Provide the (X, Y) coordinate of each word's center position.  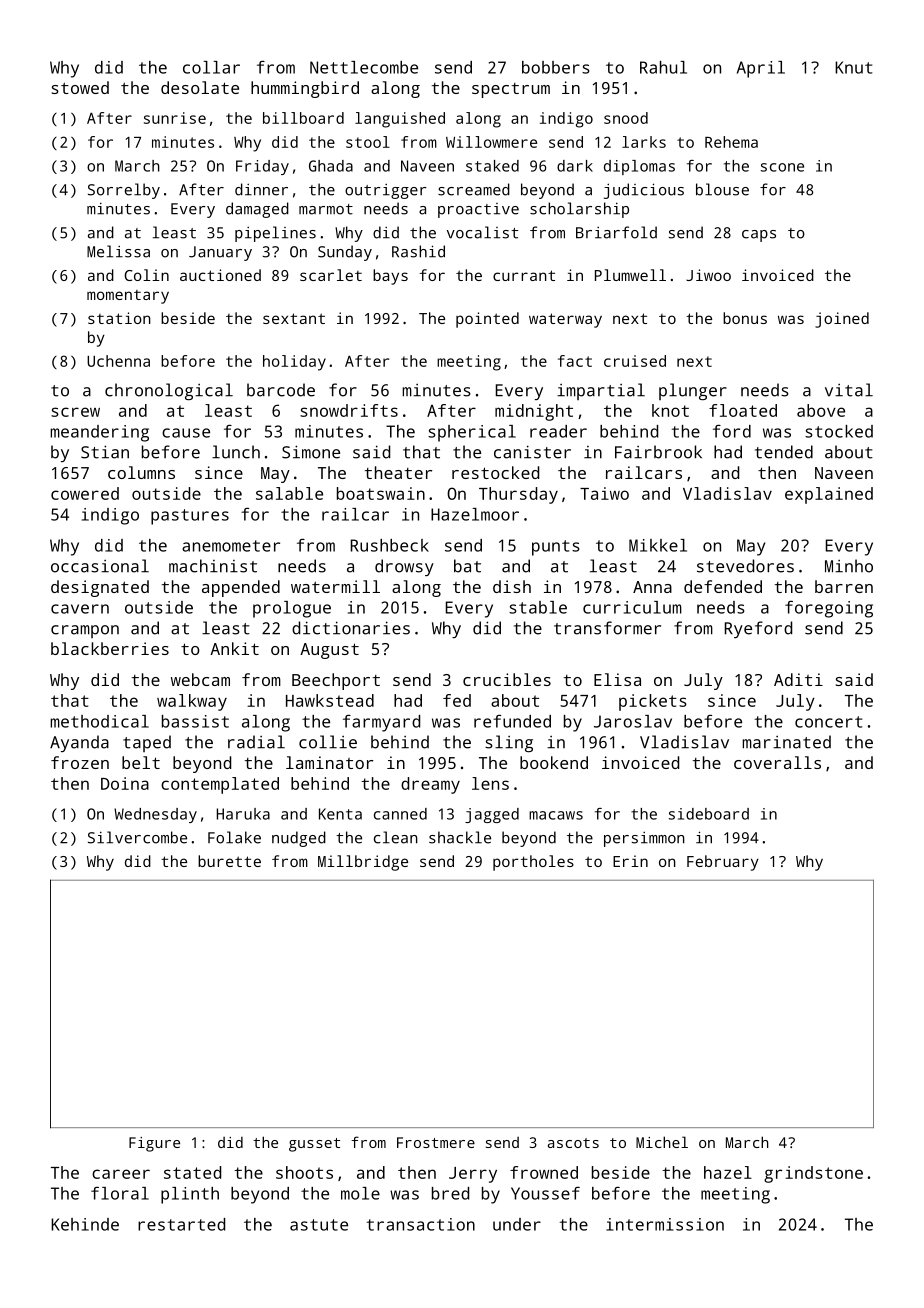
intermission (665, 1224)
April (761, 69)
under (517, 1224)
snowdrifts (349, 410)
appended (241, 588)
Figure (154, 1144)
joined (842, 320)
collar (211, 67)
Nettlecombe (364, 67)
